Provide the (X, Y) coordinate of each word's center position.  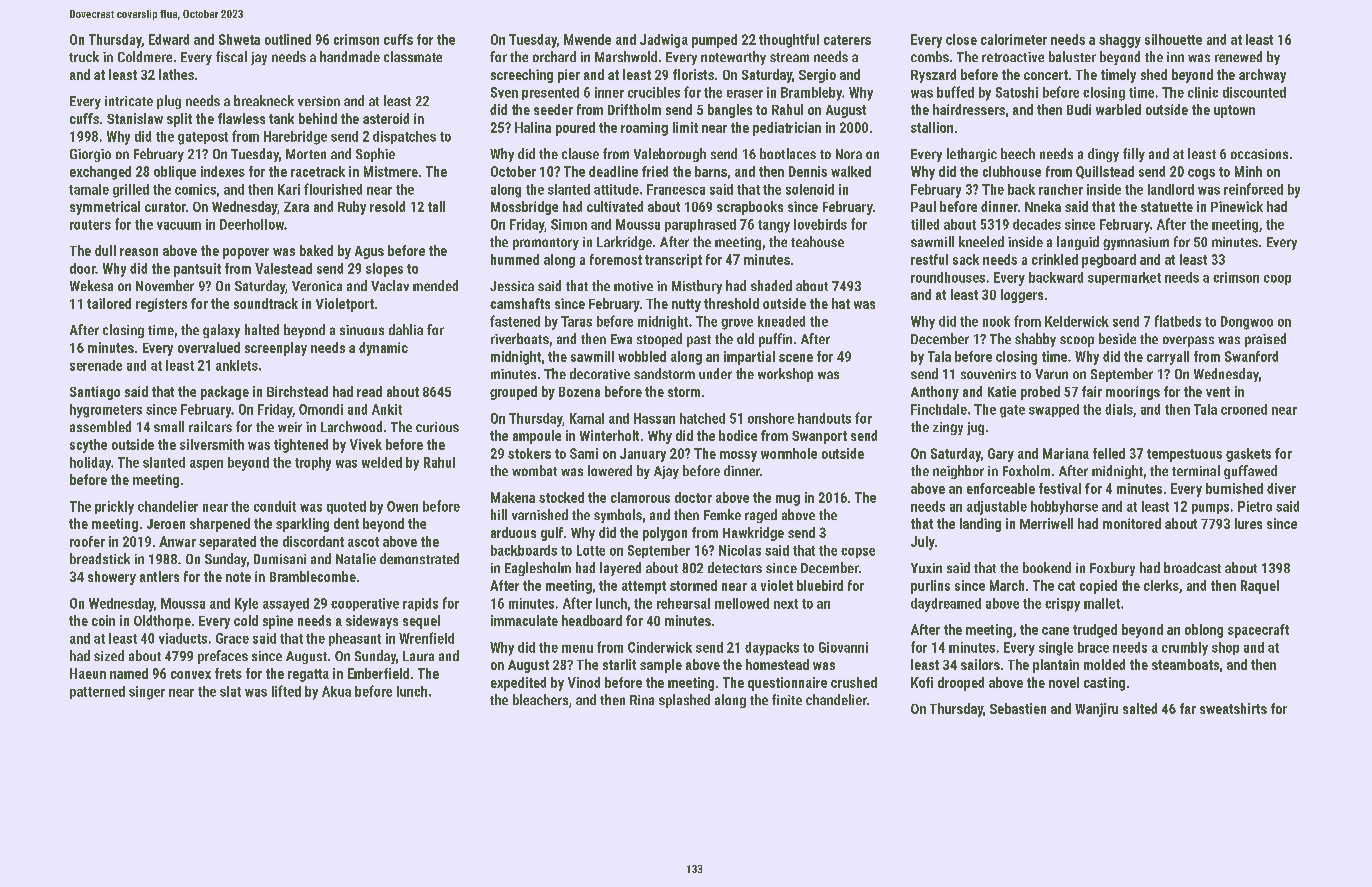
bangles (730, 111)
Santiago (95, 393)
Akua (336, 691)
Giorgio (90, 155)
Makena (513, 497)
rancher (1061, 189)
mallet (1102, 603)
